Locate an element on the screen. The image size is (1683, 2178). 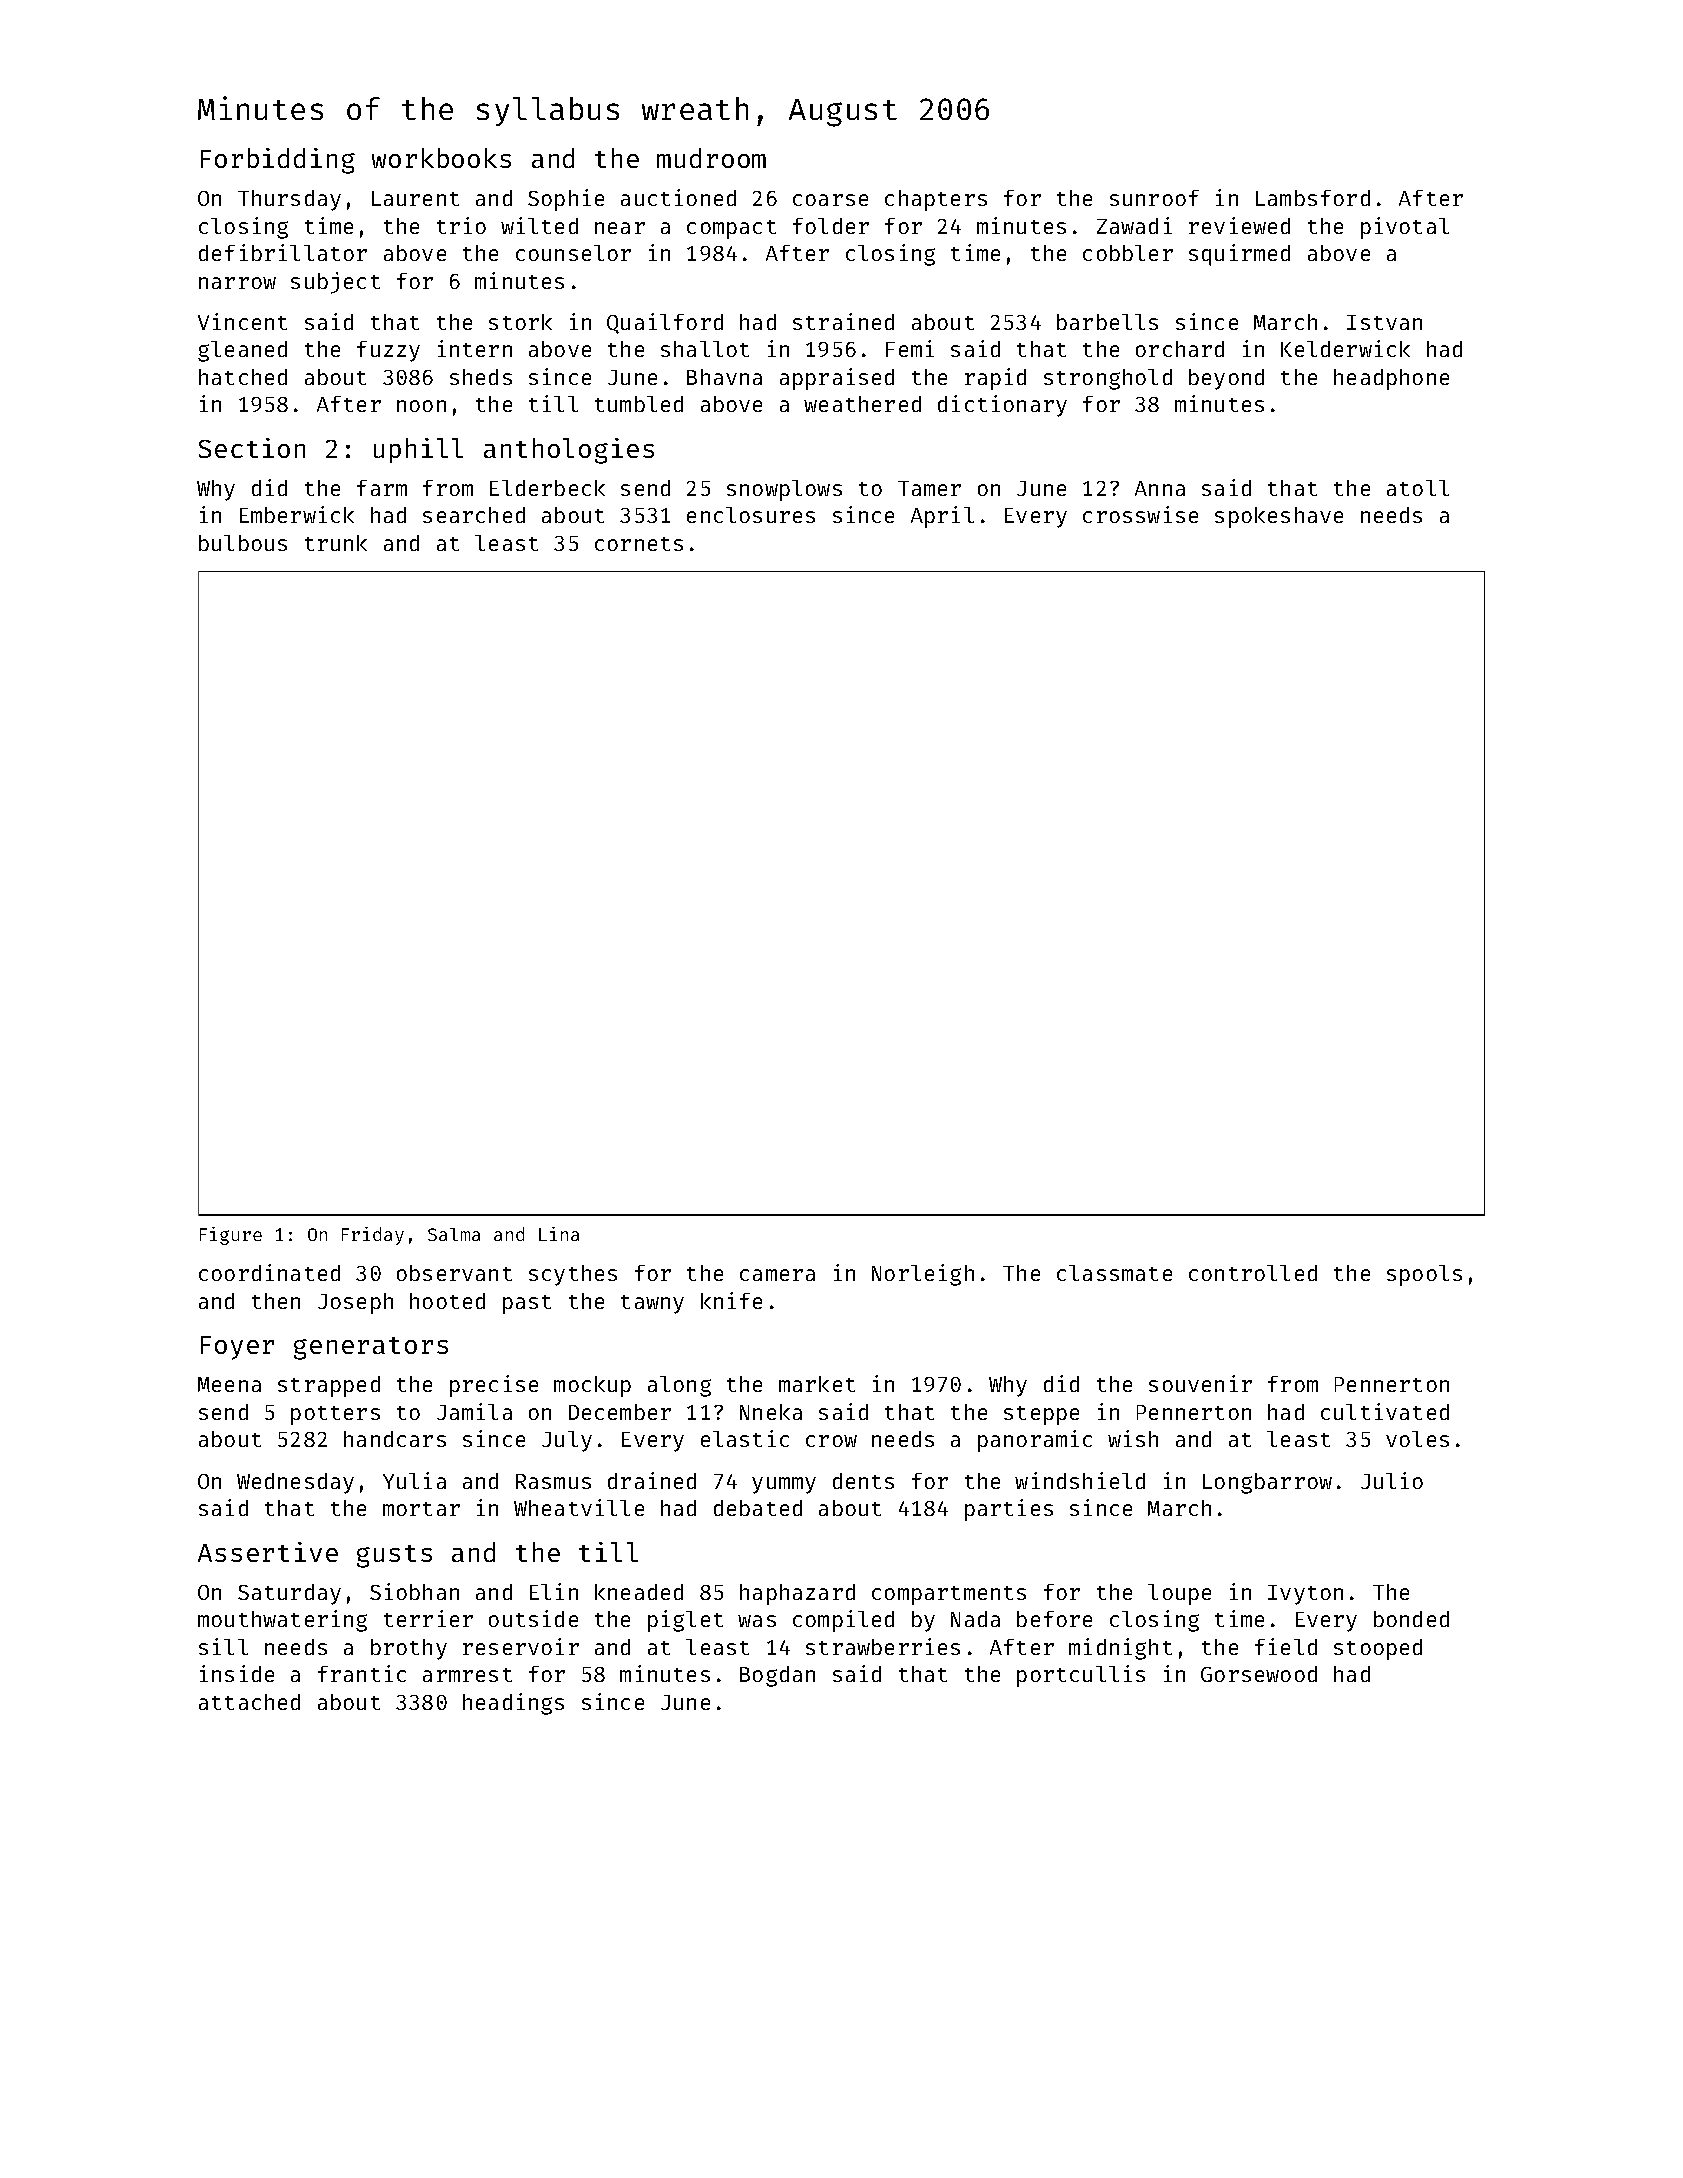
trunk is located at coordinates (336, 543).
